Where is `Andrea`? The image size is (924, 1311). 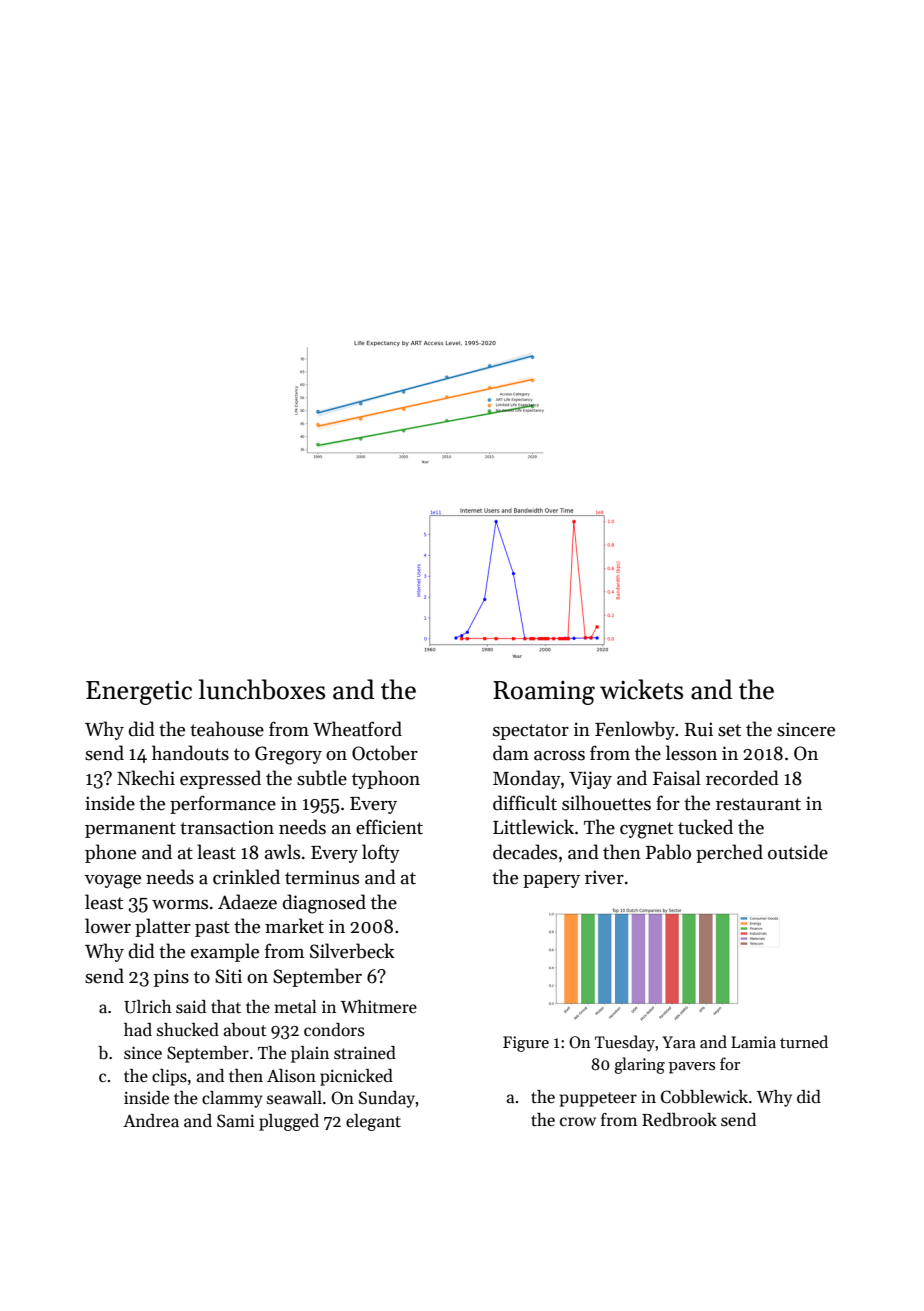 Andrea is located at coordinates (151, 1121).
